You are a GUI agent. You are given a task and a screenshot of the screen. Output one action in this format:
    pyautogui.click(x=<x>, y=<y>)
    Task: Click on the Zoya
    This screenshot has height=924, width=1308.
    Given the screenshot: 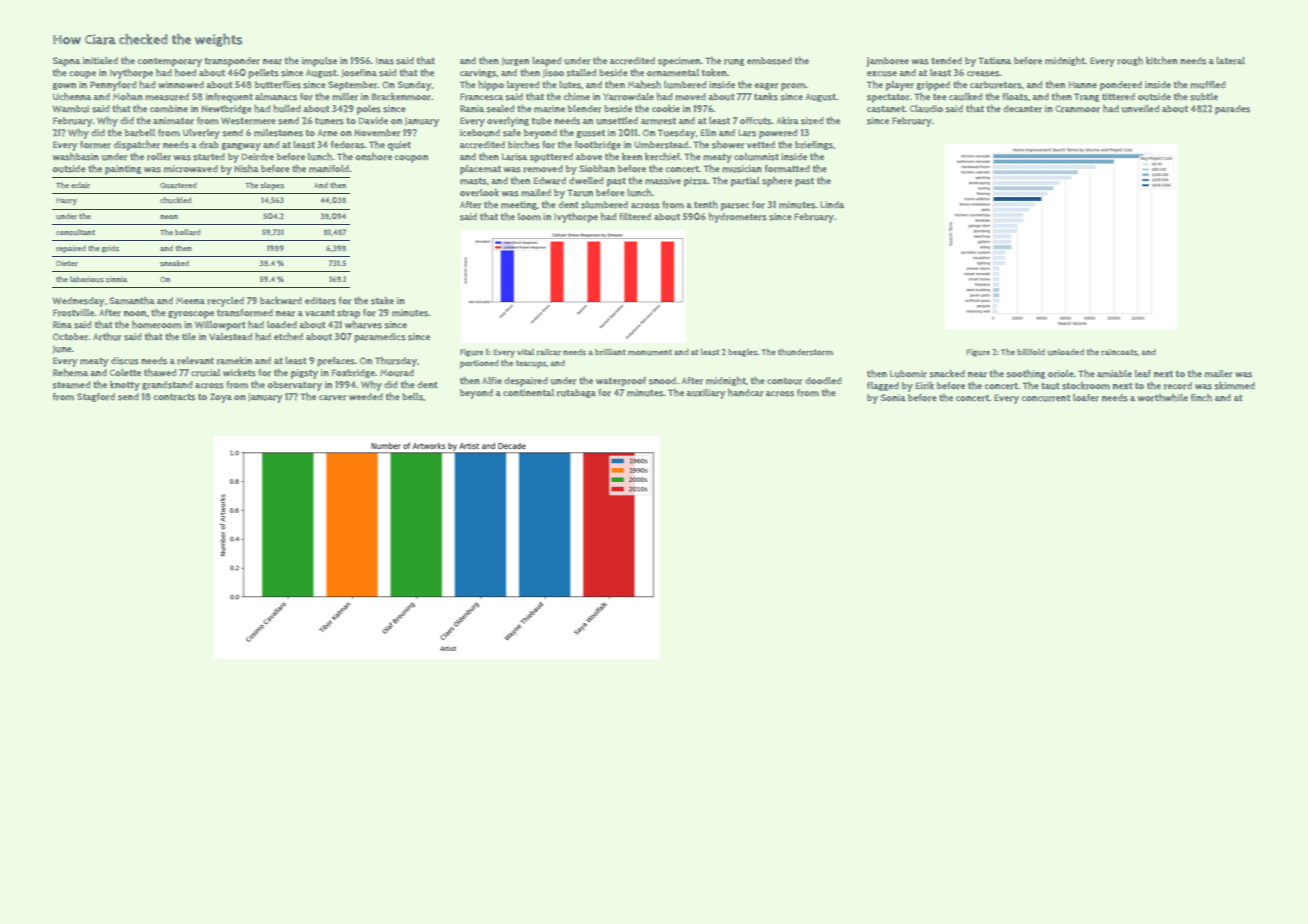 What is the action you would take?
    pyautogui.click(x=221, y=398)
